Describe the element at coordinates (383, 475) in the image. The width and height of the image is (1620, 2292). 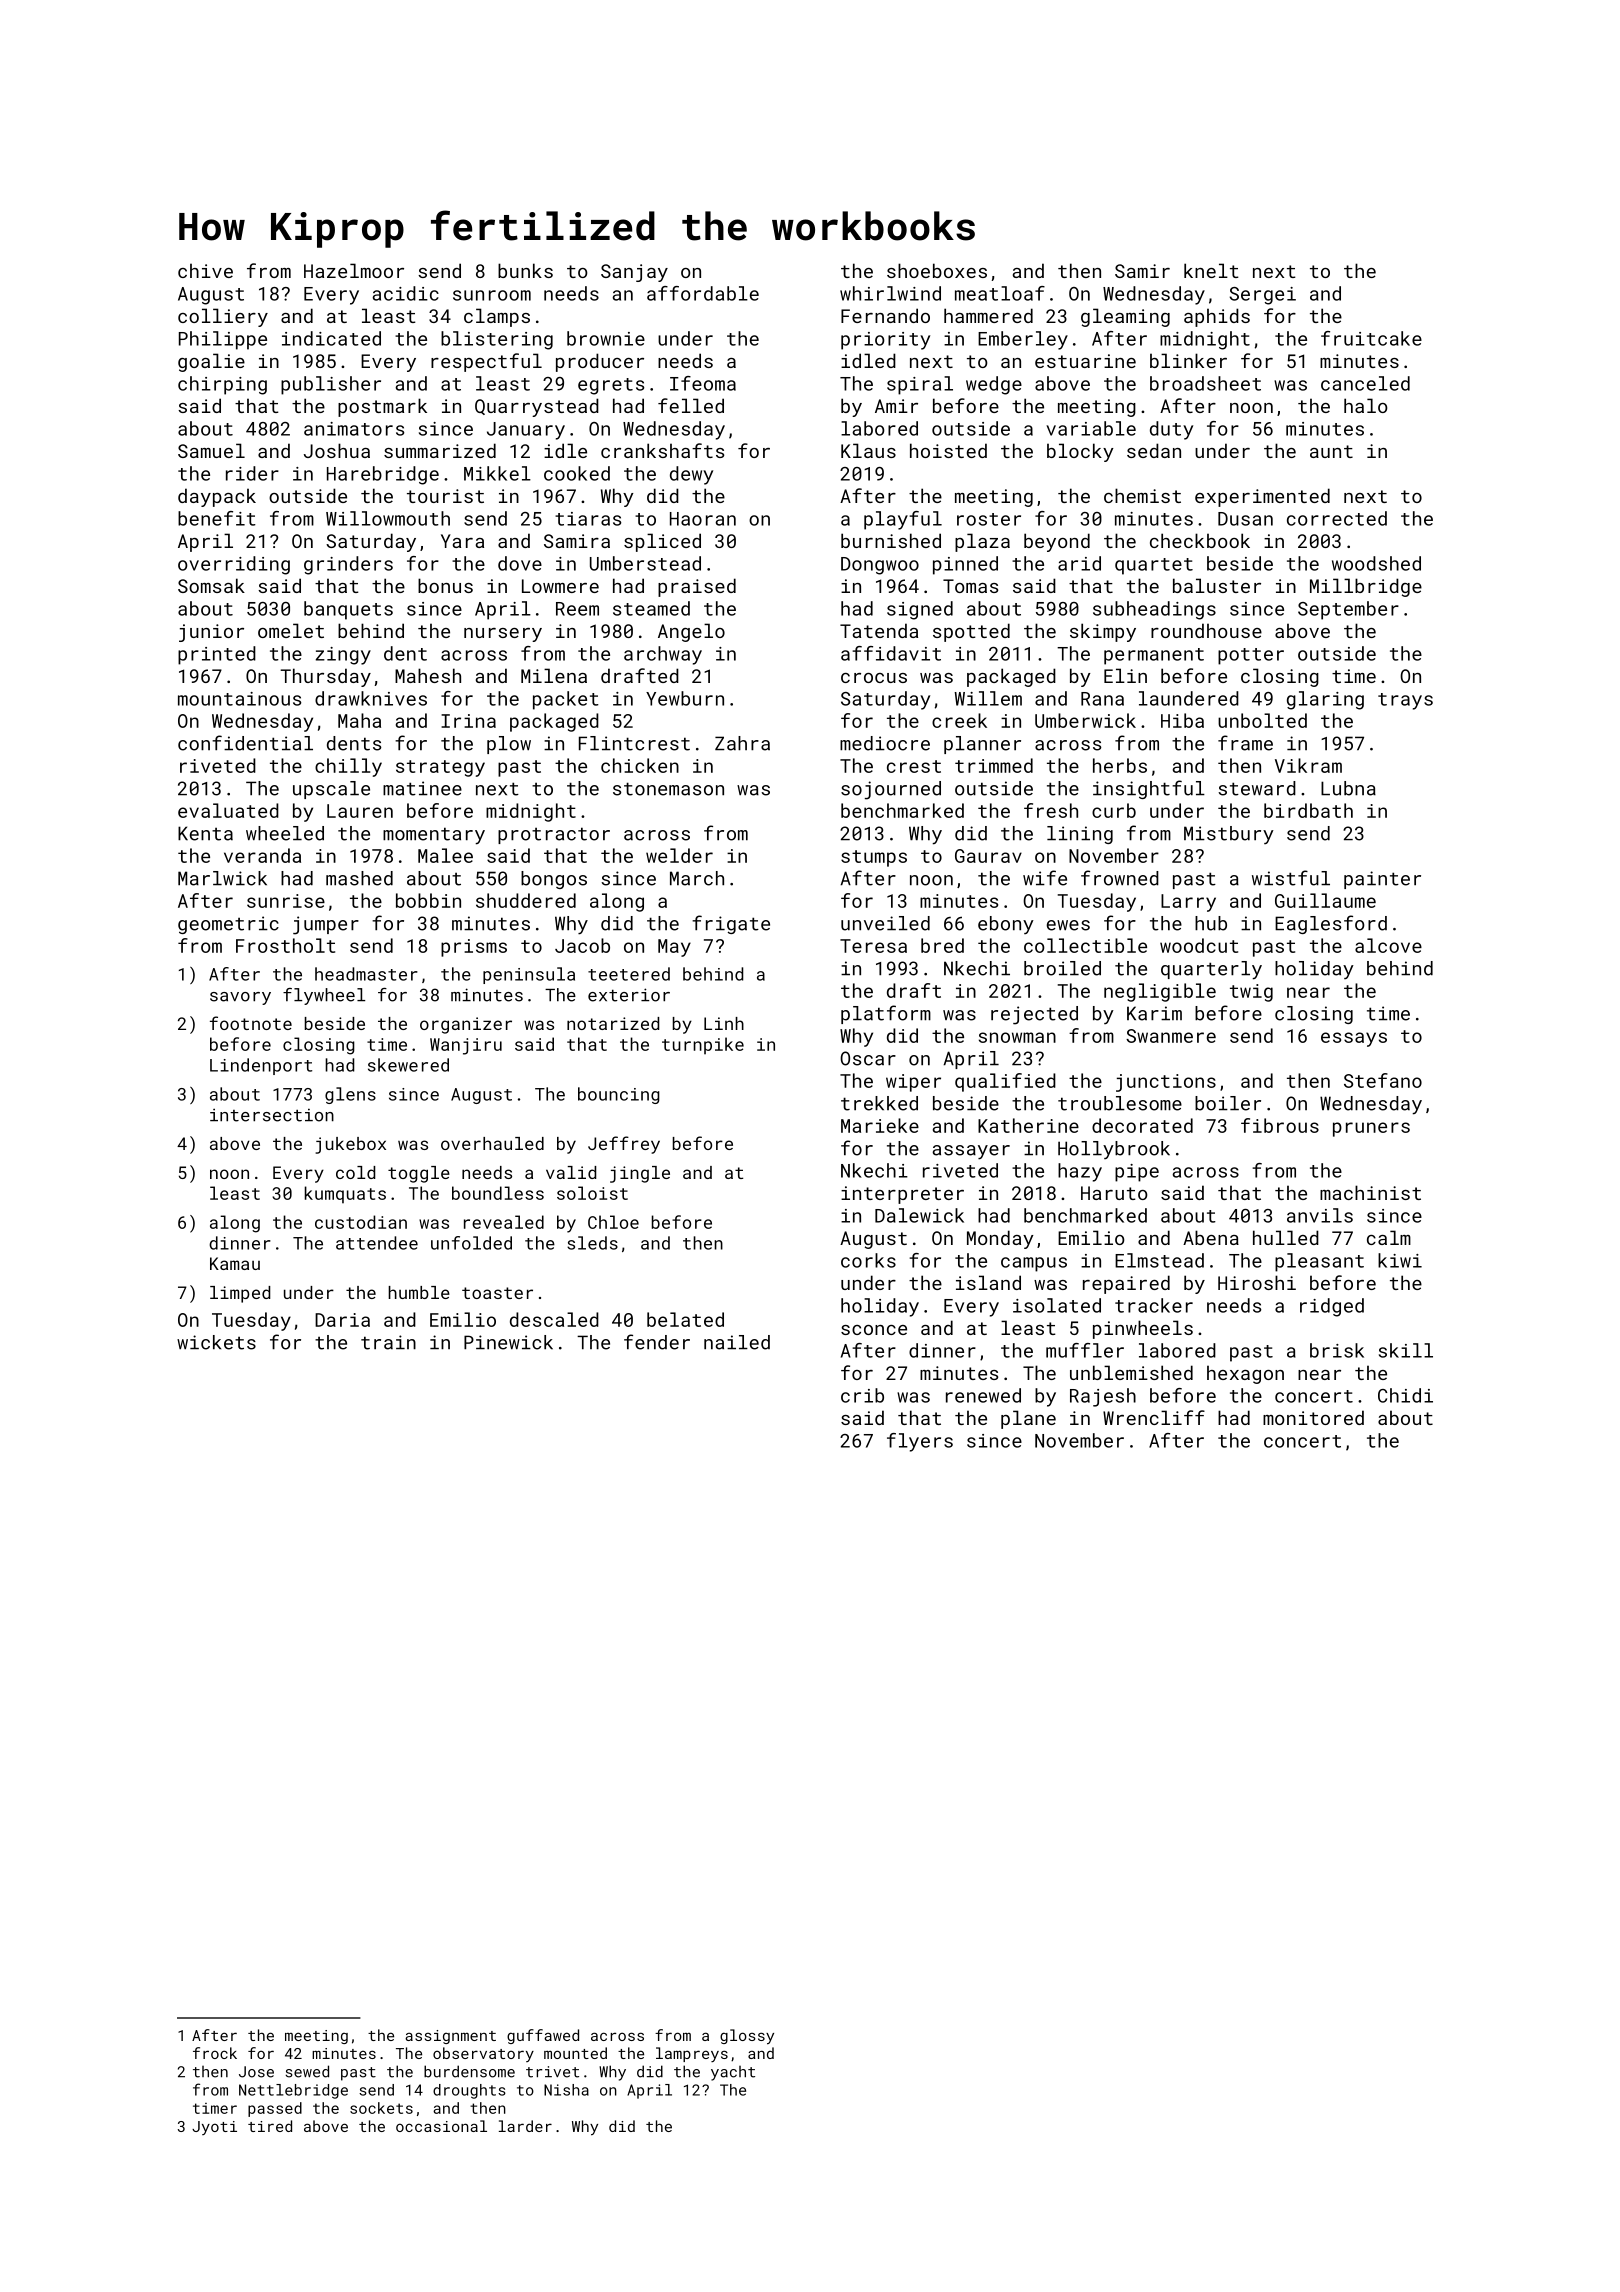
I see `Harebridge` at that location.
